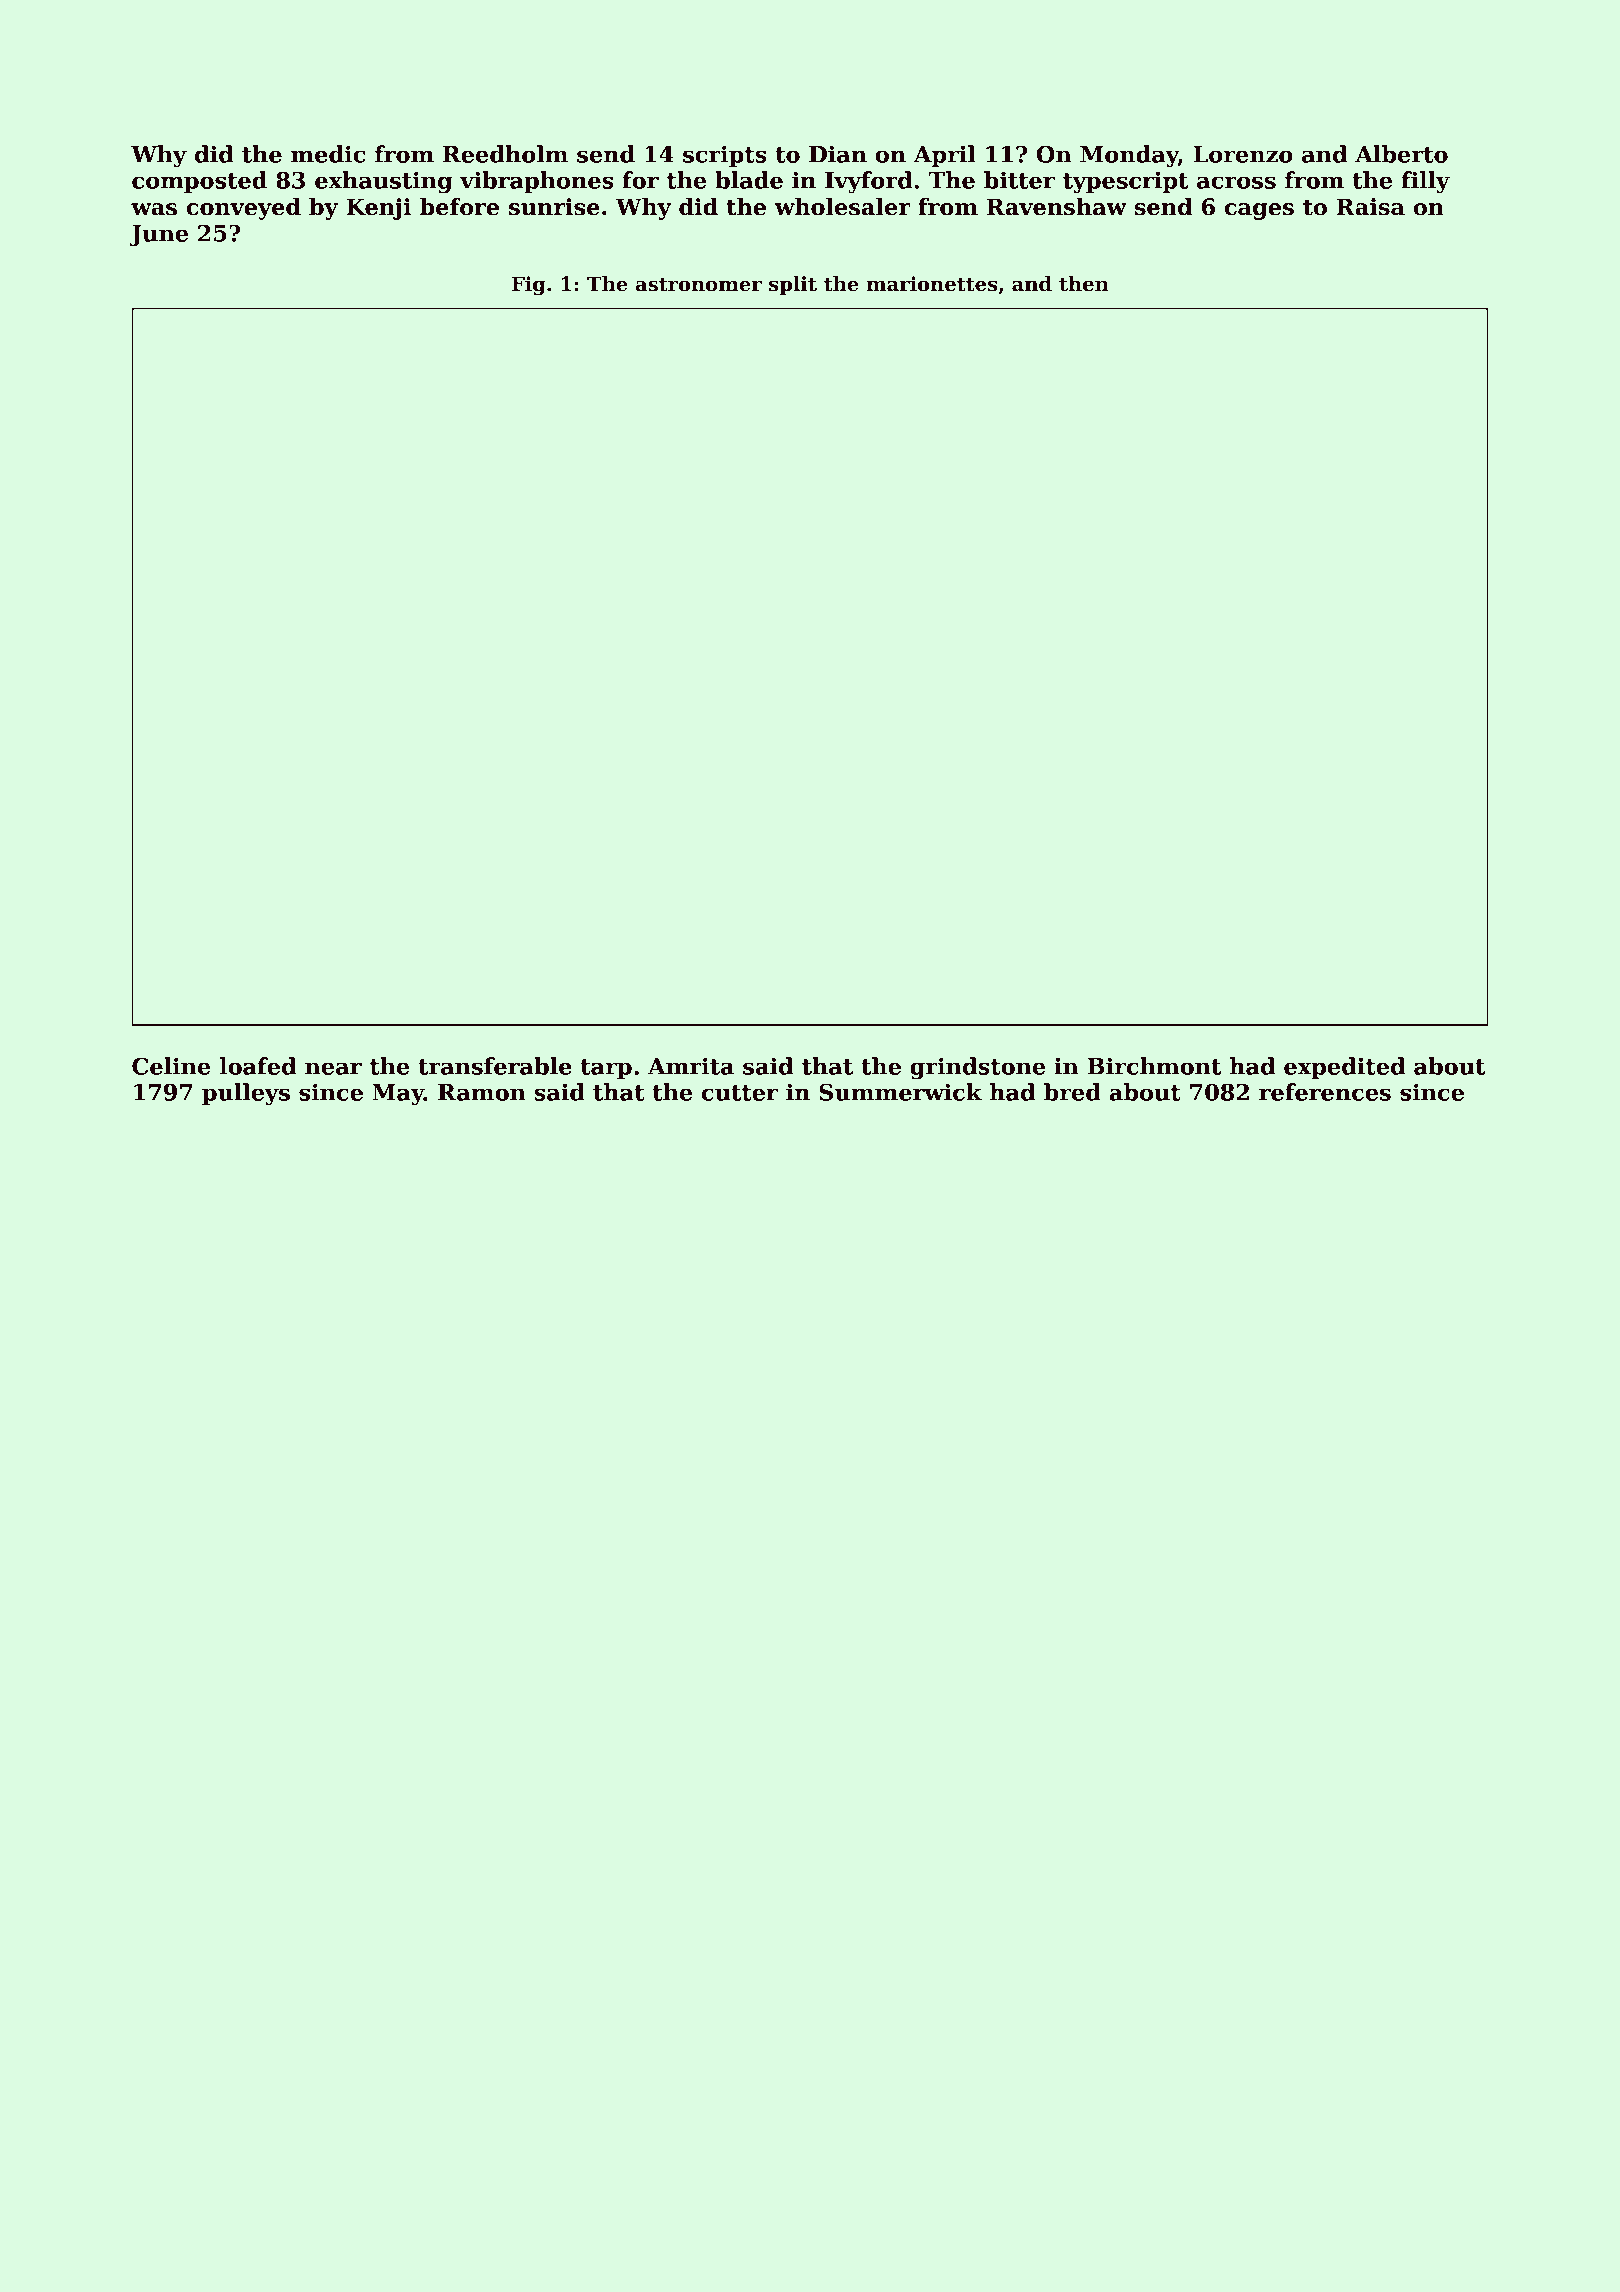 Image resolution: width=1620 pixels, height=2292 pixels. What do you see at coordinates (749, 180) in the screenshot?
I see `blade` at bounding box center [749, 180].
